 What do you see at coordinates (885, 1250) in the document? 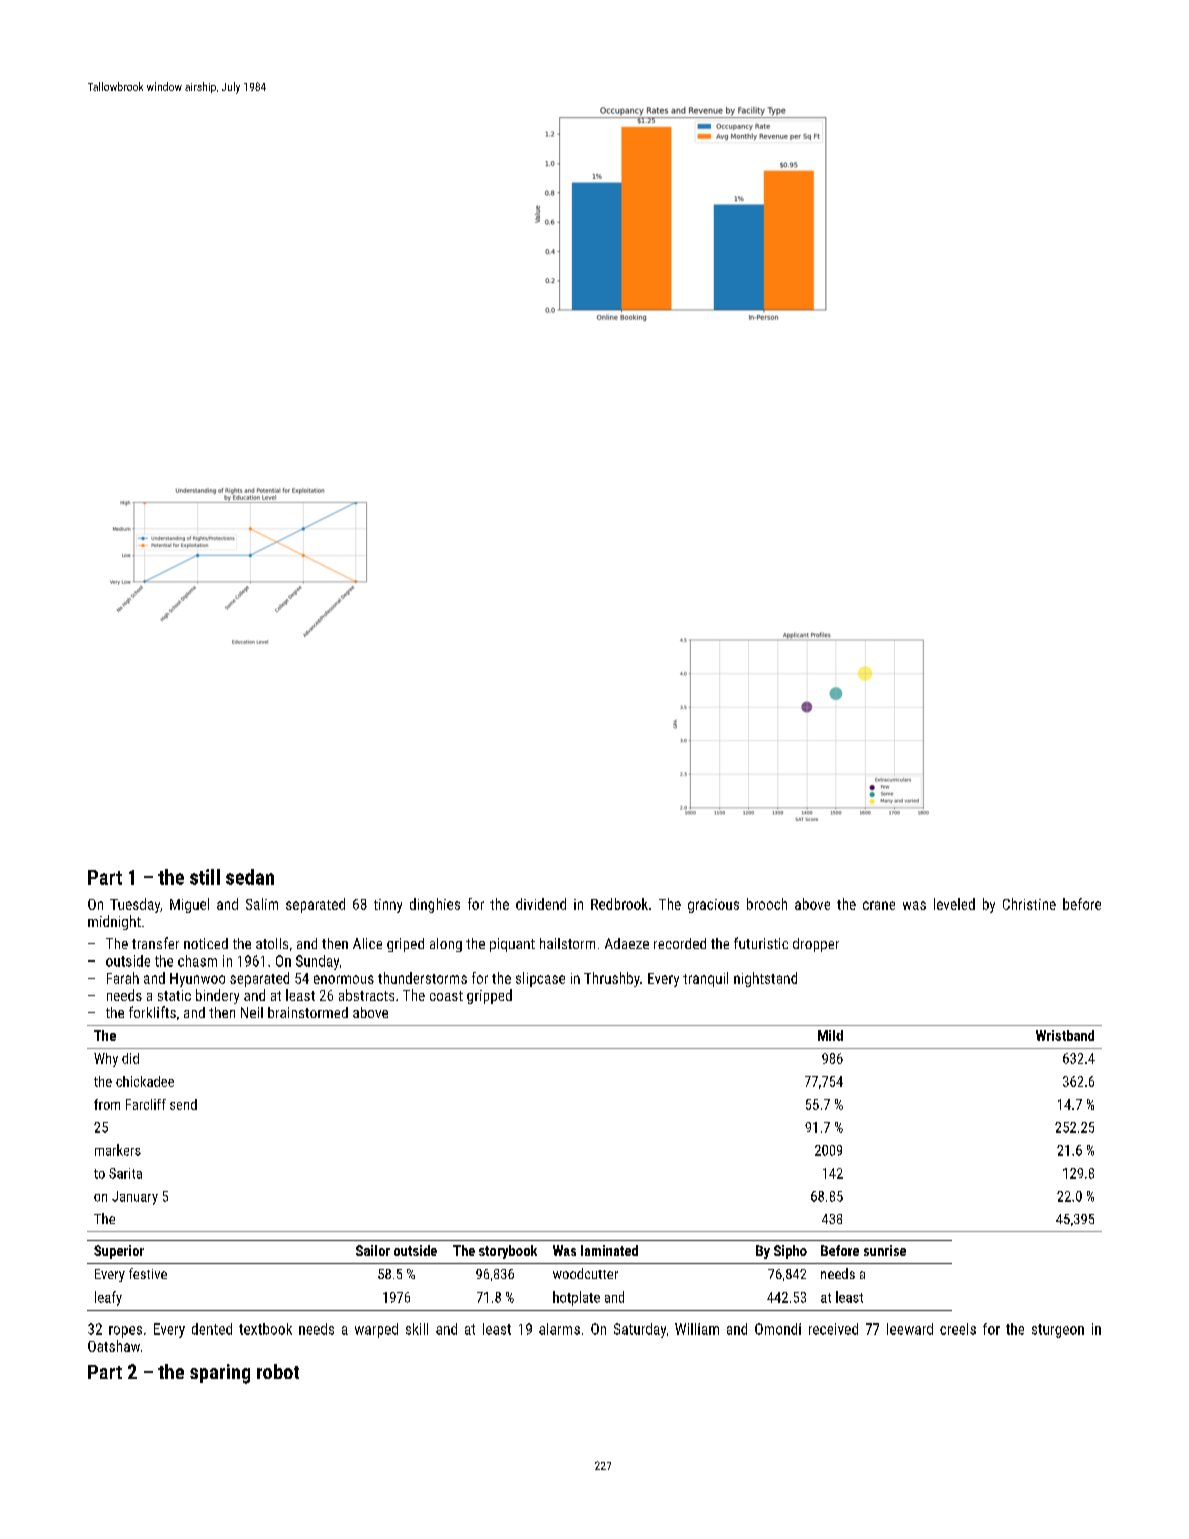
I see `sunrise` at bounding box center [885, 1250].
